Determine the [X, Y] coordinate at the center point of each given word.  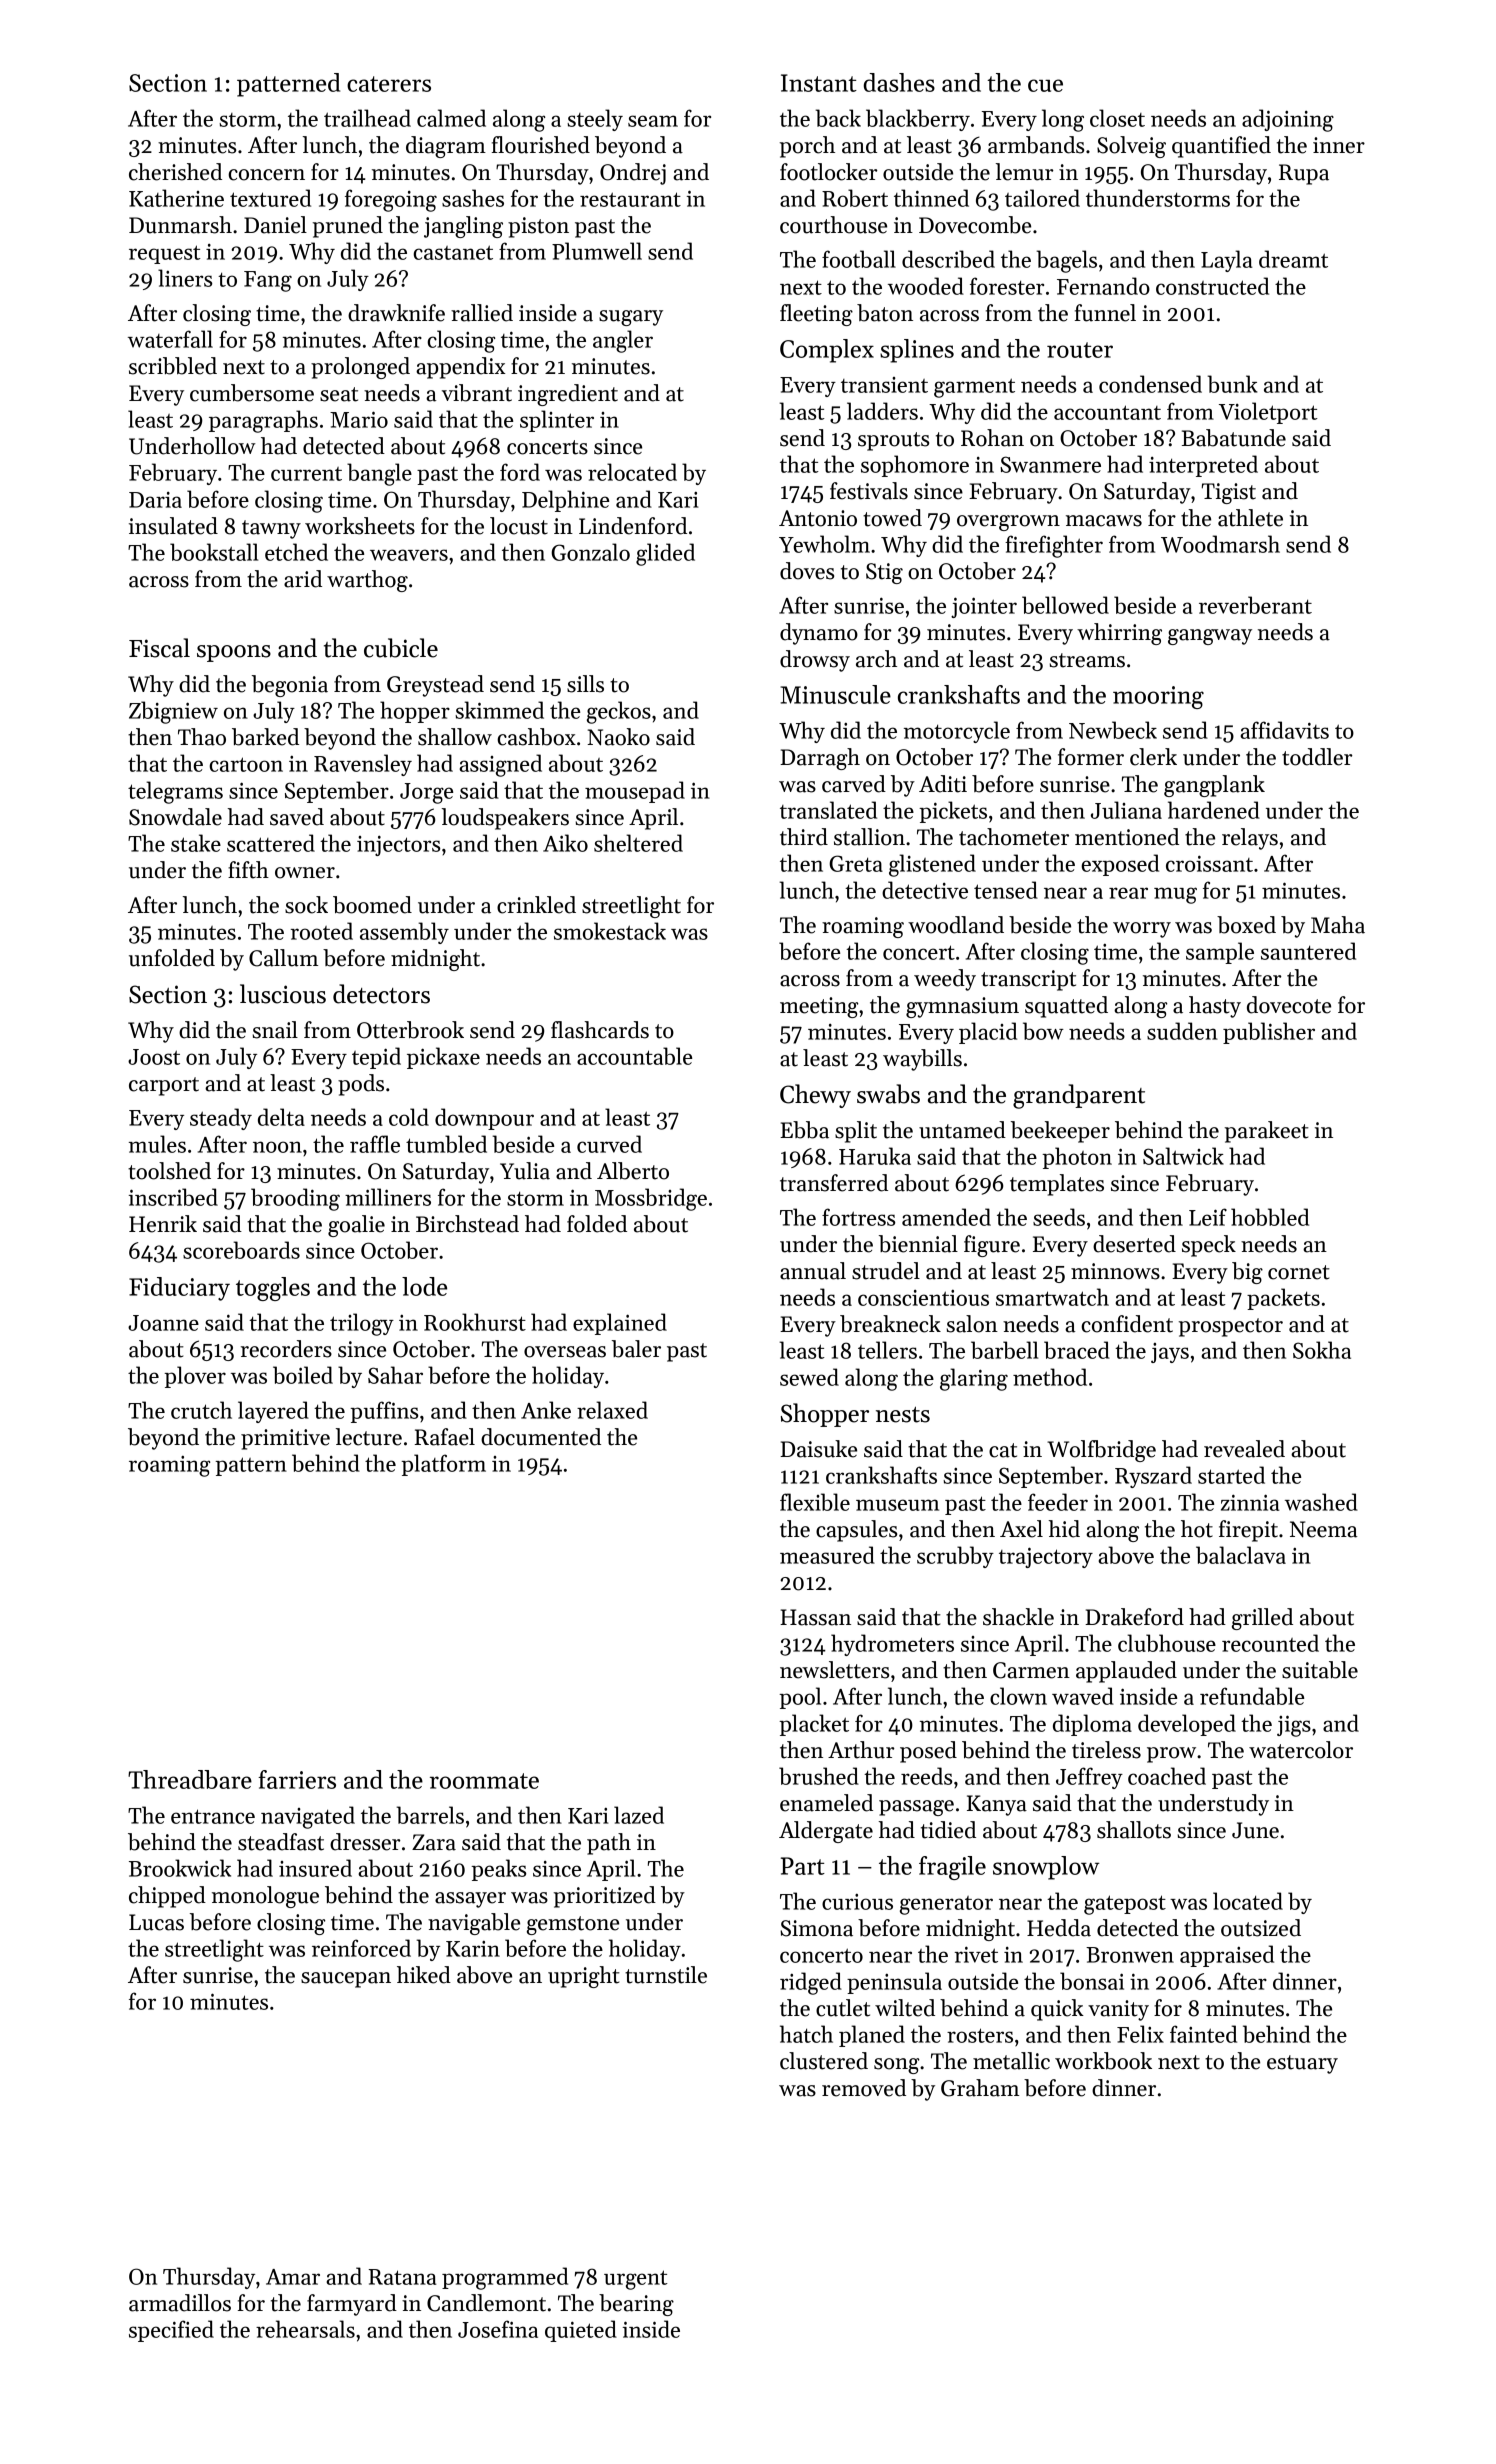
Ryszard [1153, 1477]
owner [305, 873]
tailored [1042, 198]
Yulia [525, 1171]
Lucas [156, 1922]
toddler [1317, 757]
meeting [819, 1007]
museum [897, 1505]
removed [864, 2088]
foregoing [391, 200]
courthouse [833, 225]
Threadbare [190, 1779]
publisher [1269, 1033]
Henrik [163, 1224]
